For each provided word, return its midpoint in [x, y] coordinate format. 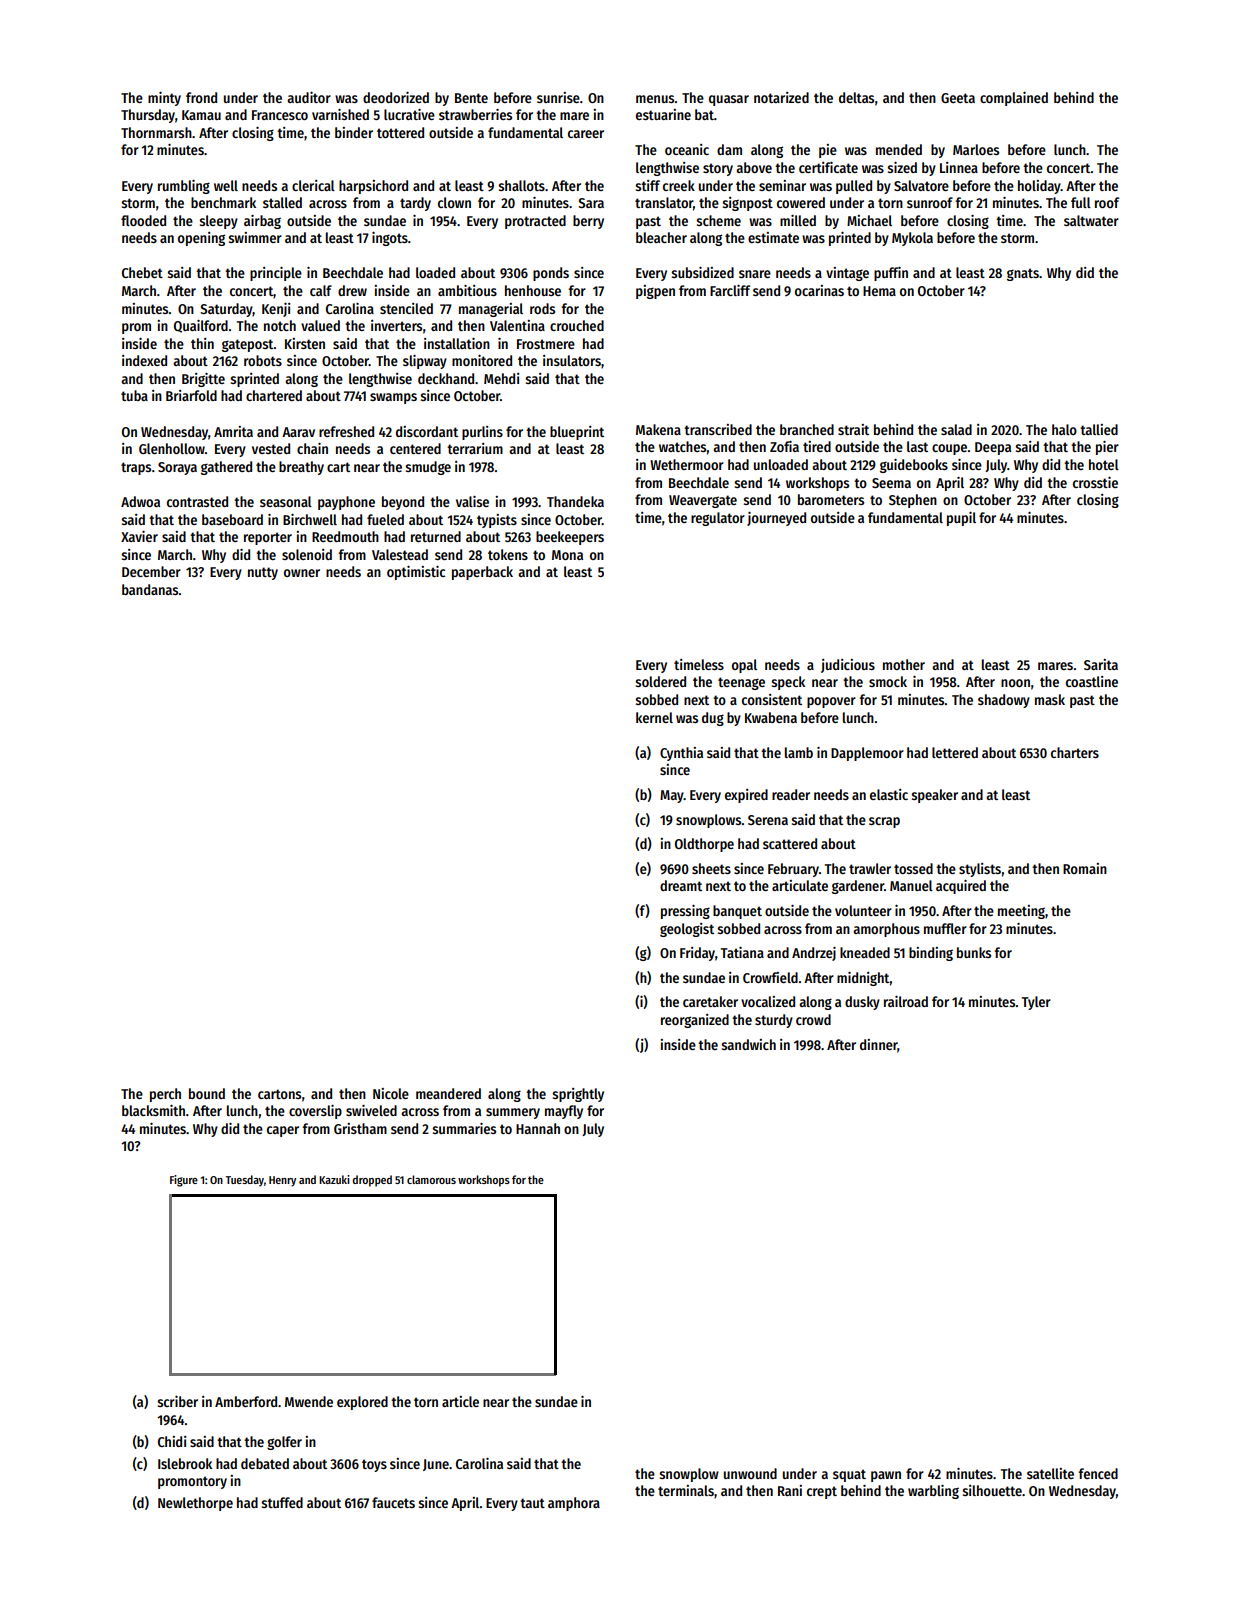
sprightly [578, 1095]
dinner [879, 1045]
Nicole [391, 1093]
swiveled [371, 1110]
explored [362, 1403]
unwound [750, 1473]
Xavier [139, 536]
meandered [448, 1093]
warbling [933, 1492]
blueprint [577, 433]
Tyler [1036, 1003]
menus [655, 99]
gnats [1023, 274]
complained [1014, 99]
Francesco [280, 115]
